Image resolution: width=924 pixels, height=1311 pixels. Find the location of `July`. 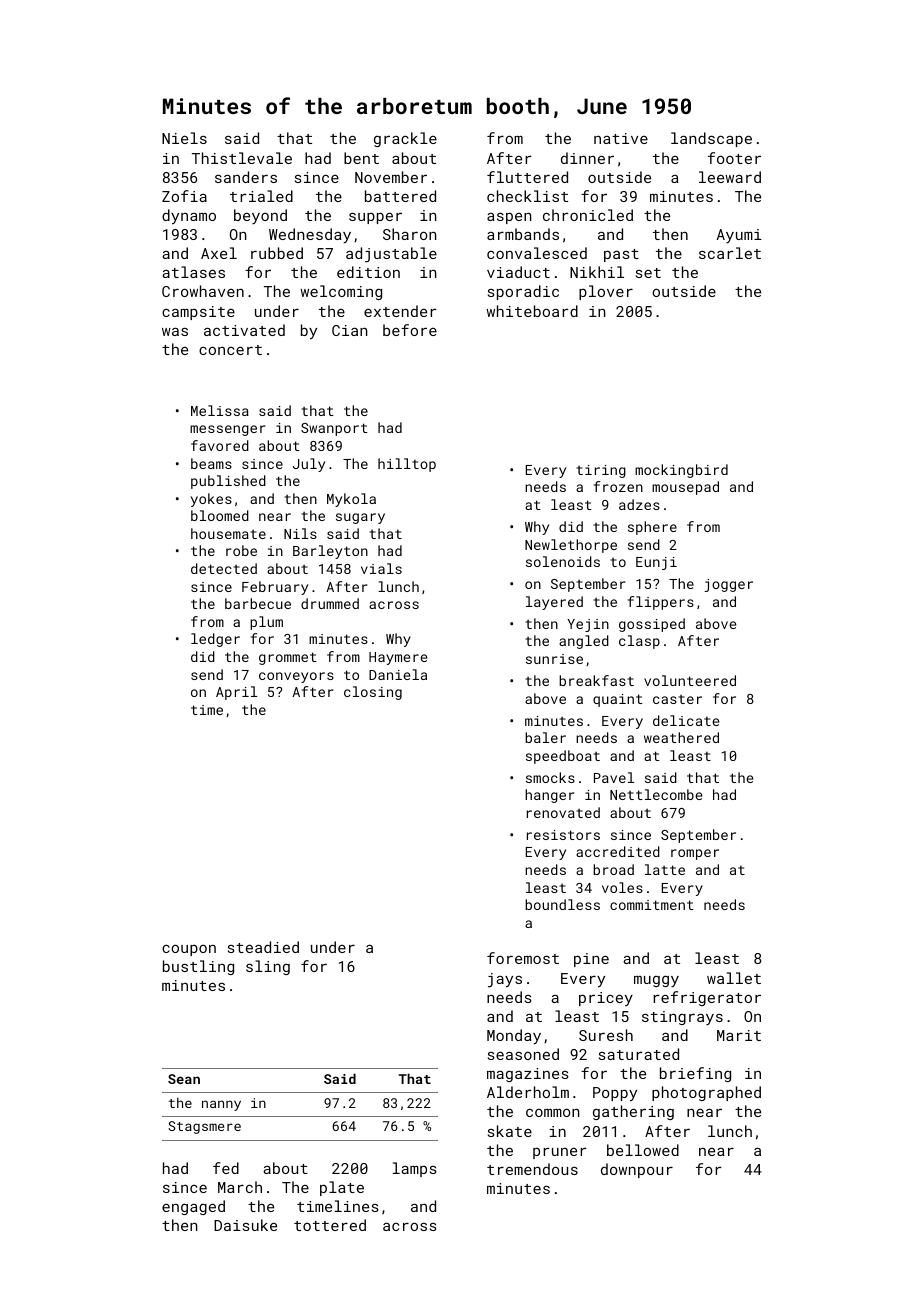

July is located at coordinates (309, 465).
